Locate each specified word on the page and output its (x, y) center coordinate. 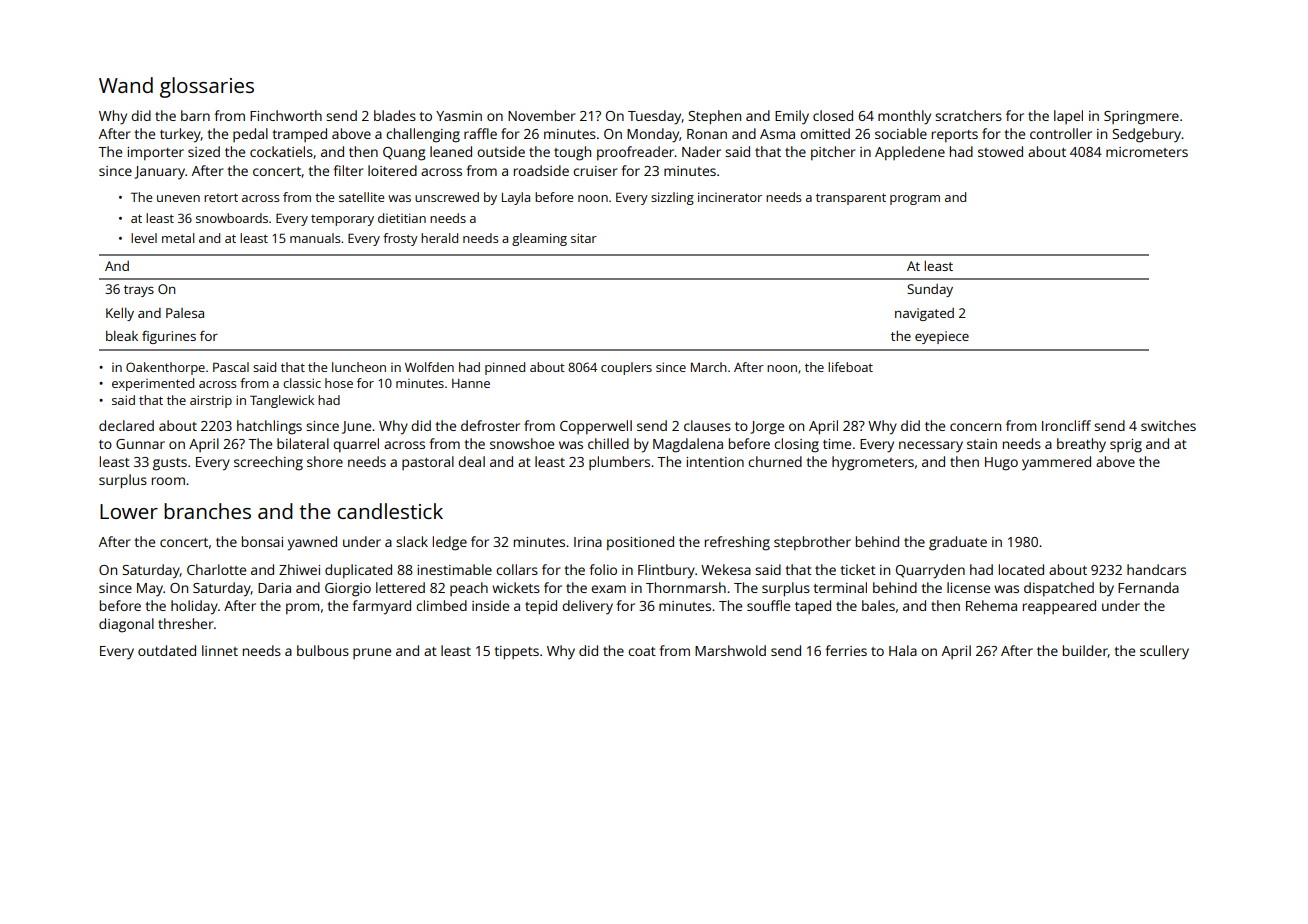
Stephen (714, 117)
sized (204, 151)
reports (955, 136)
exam (608, 589)
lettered (400, 587)
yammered (1056, 463)
